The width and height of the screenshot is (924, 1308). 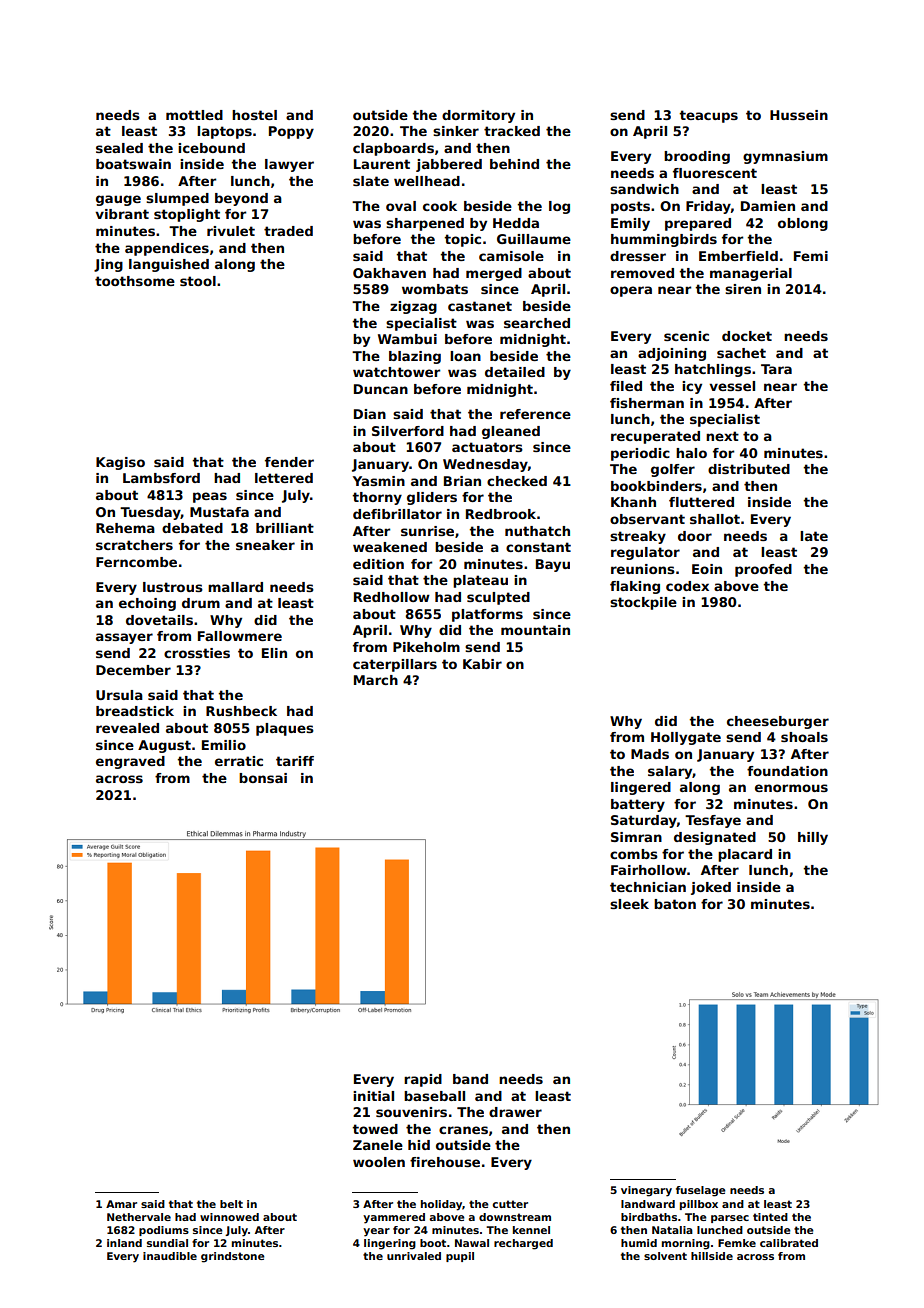 What do you see at coordinates (392, 597) in the screenshot?
I see `Redhollow` at bounding box center [392, 597].
